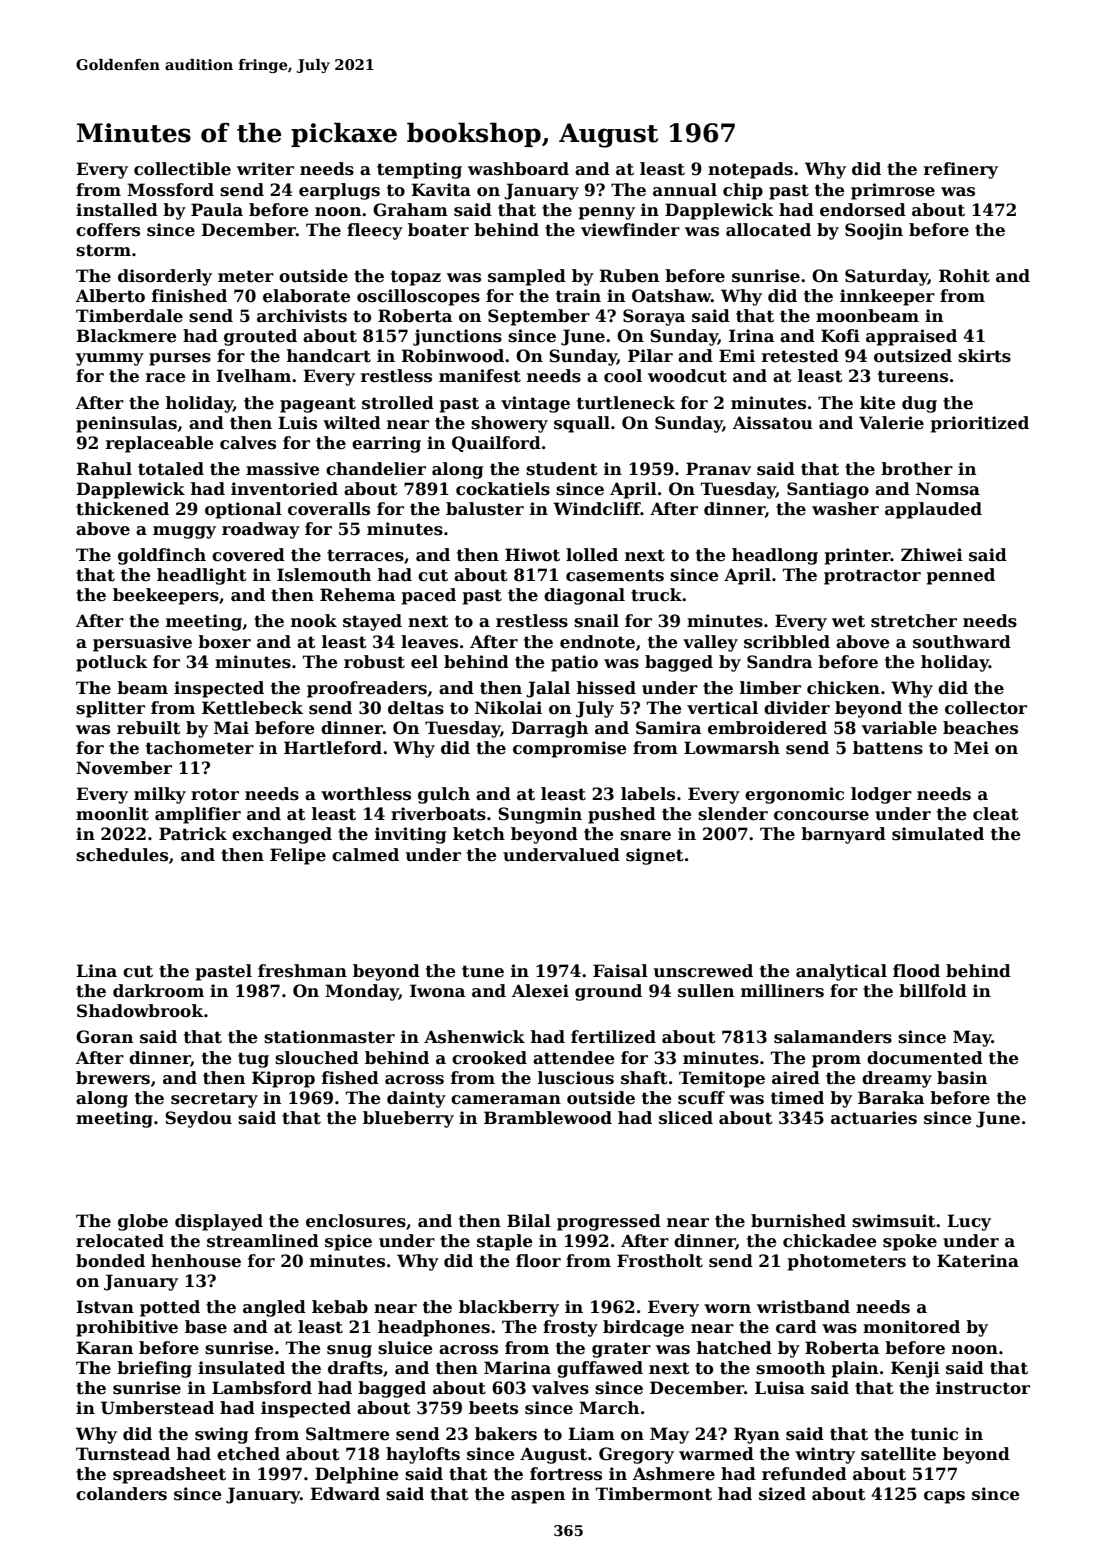 The height and width of the image is (1566, 1107). Describe the element at coordinates (154, 1369) in the image. I see `briefing` at that location.
